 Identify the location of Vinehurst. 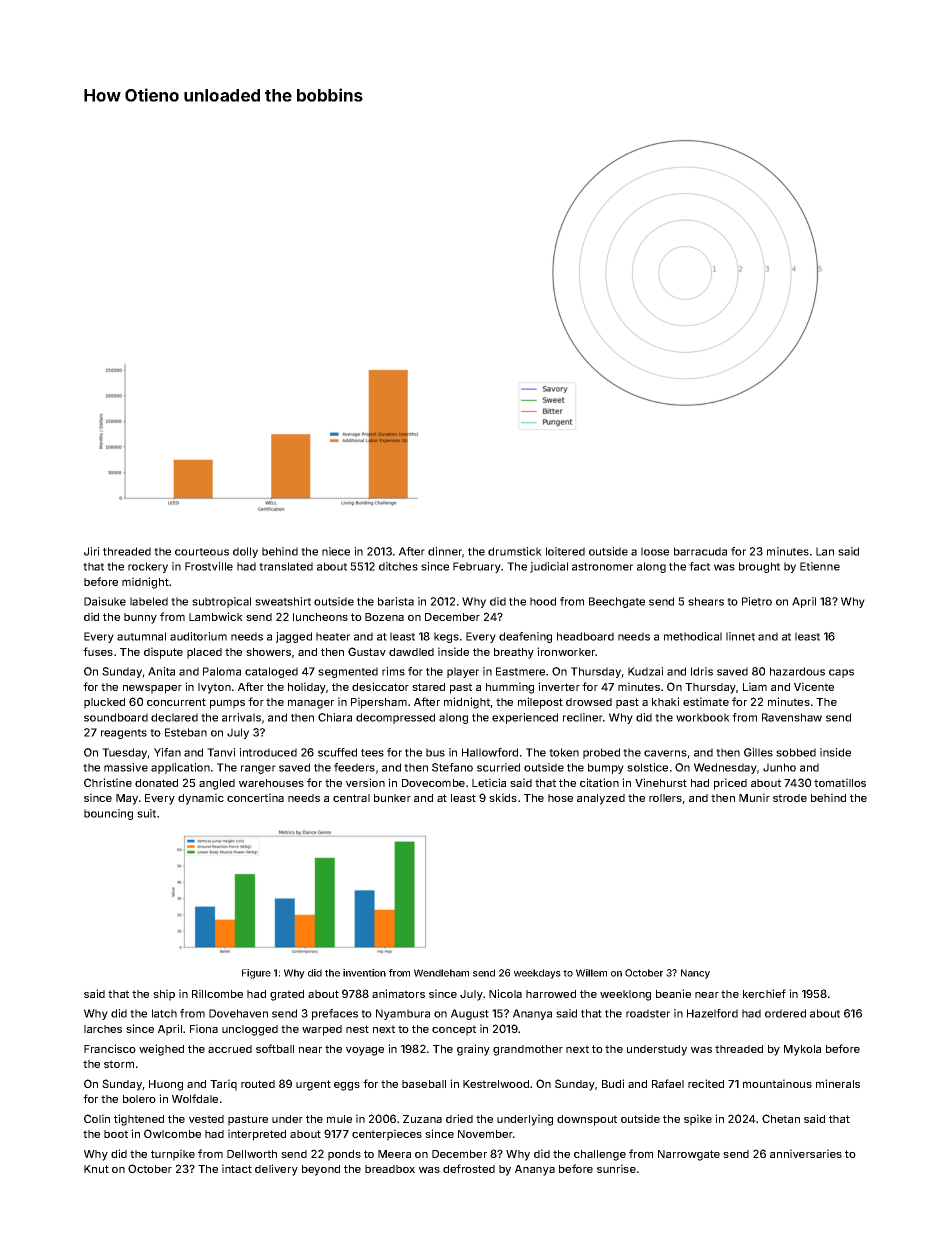
(661, 782).
